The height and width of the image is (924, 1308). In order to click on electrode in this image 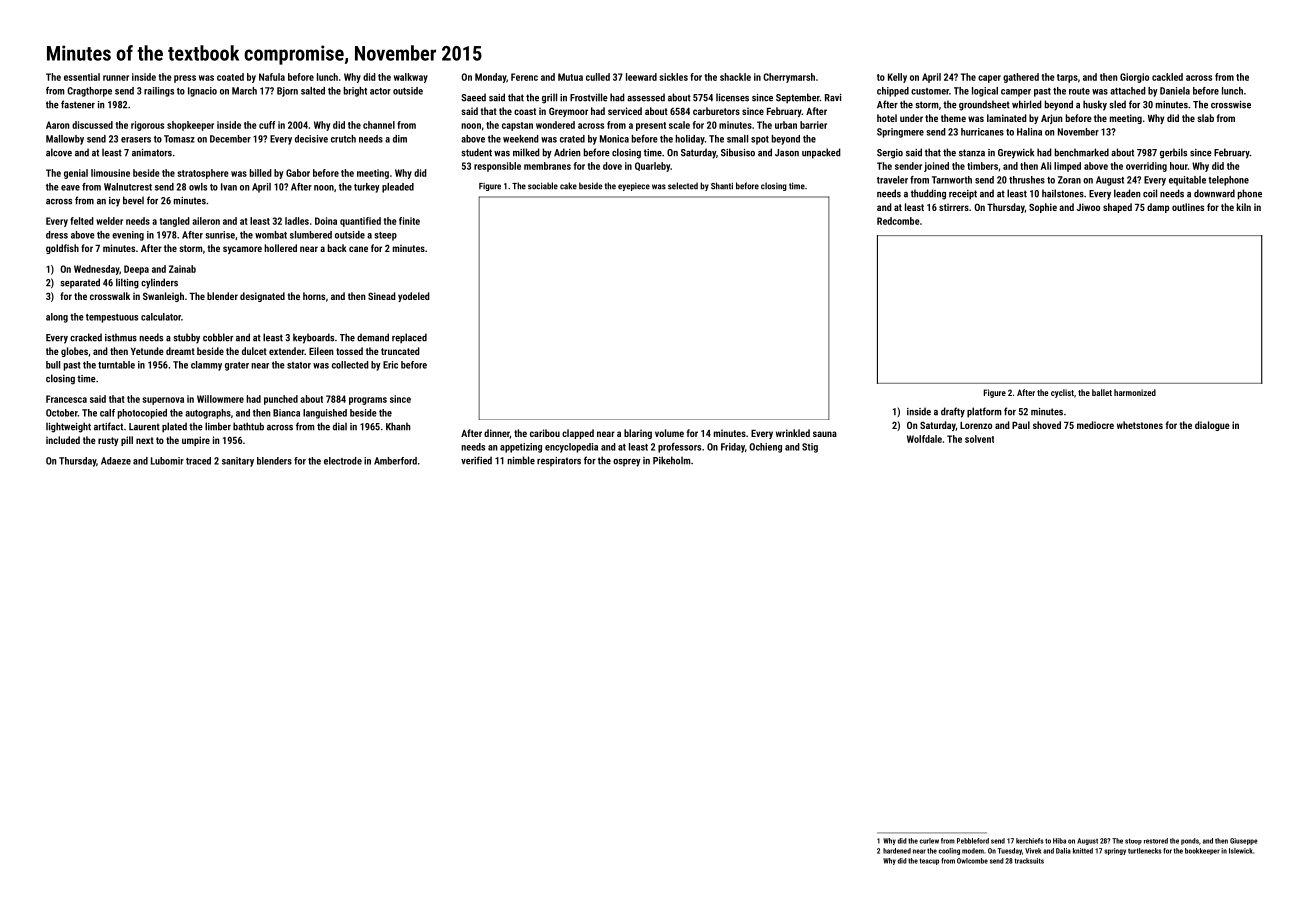, I will do `click(343, 461)`.
